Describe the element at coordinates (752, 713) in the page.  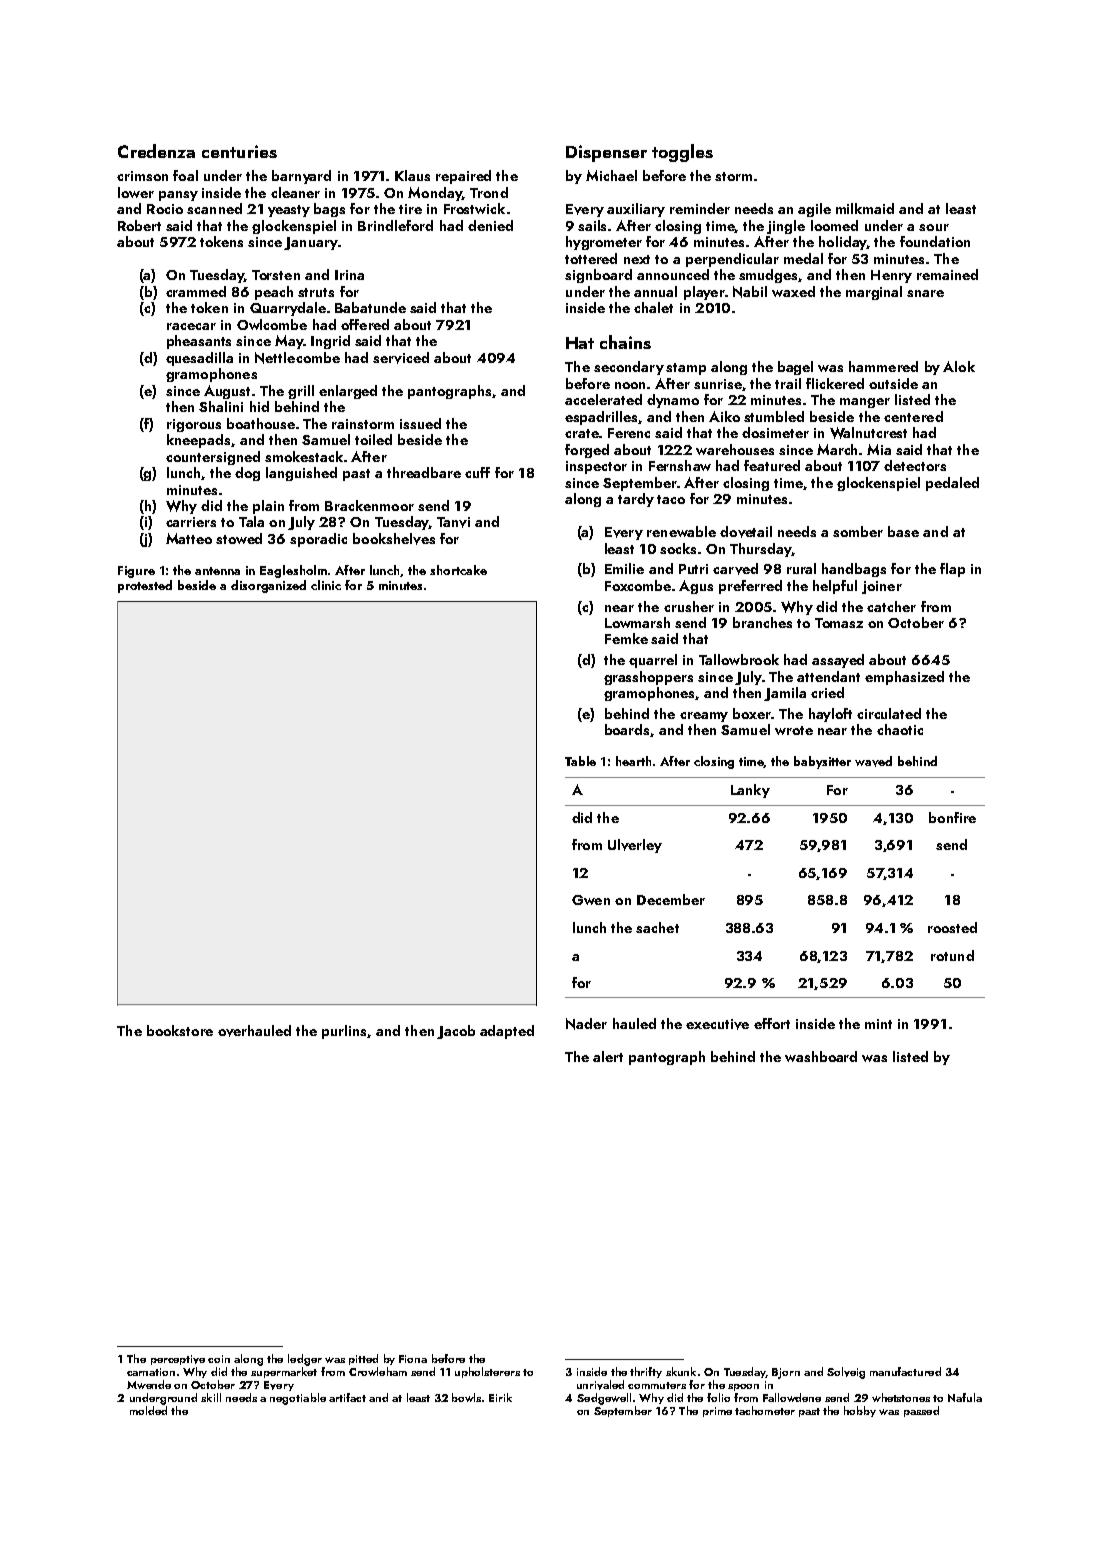
I see `boxer` at that location.
